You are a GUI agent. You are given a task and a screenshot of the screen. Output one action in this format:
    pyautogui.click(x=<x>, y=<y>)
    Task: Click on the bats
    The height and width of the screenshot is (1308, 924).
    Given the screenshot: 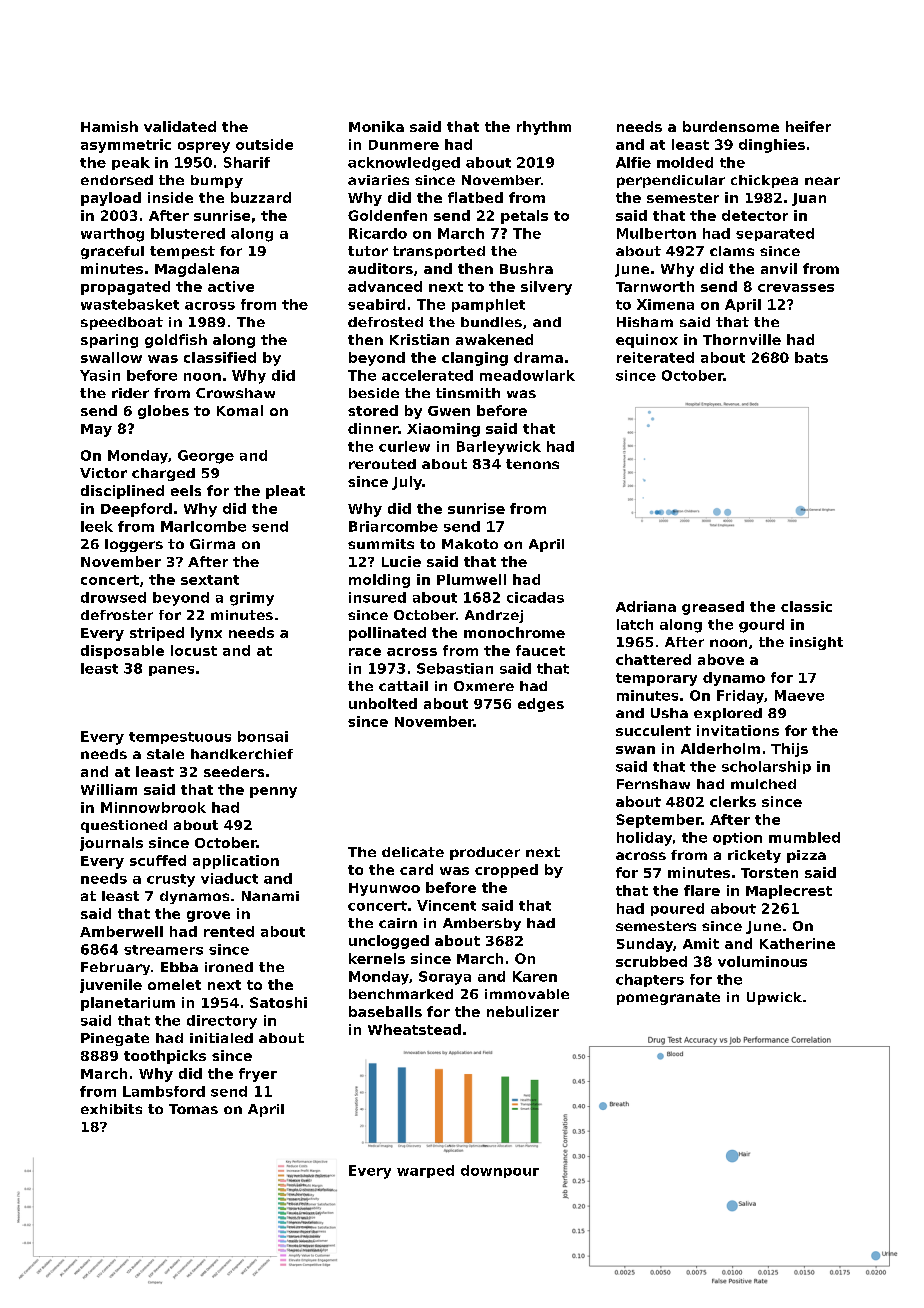 What is the action you would take?
    pyautogui.click(x=811, y=357)
